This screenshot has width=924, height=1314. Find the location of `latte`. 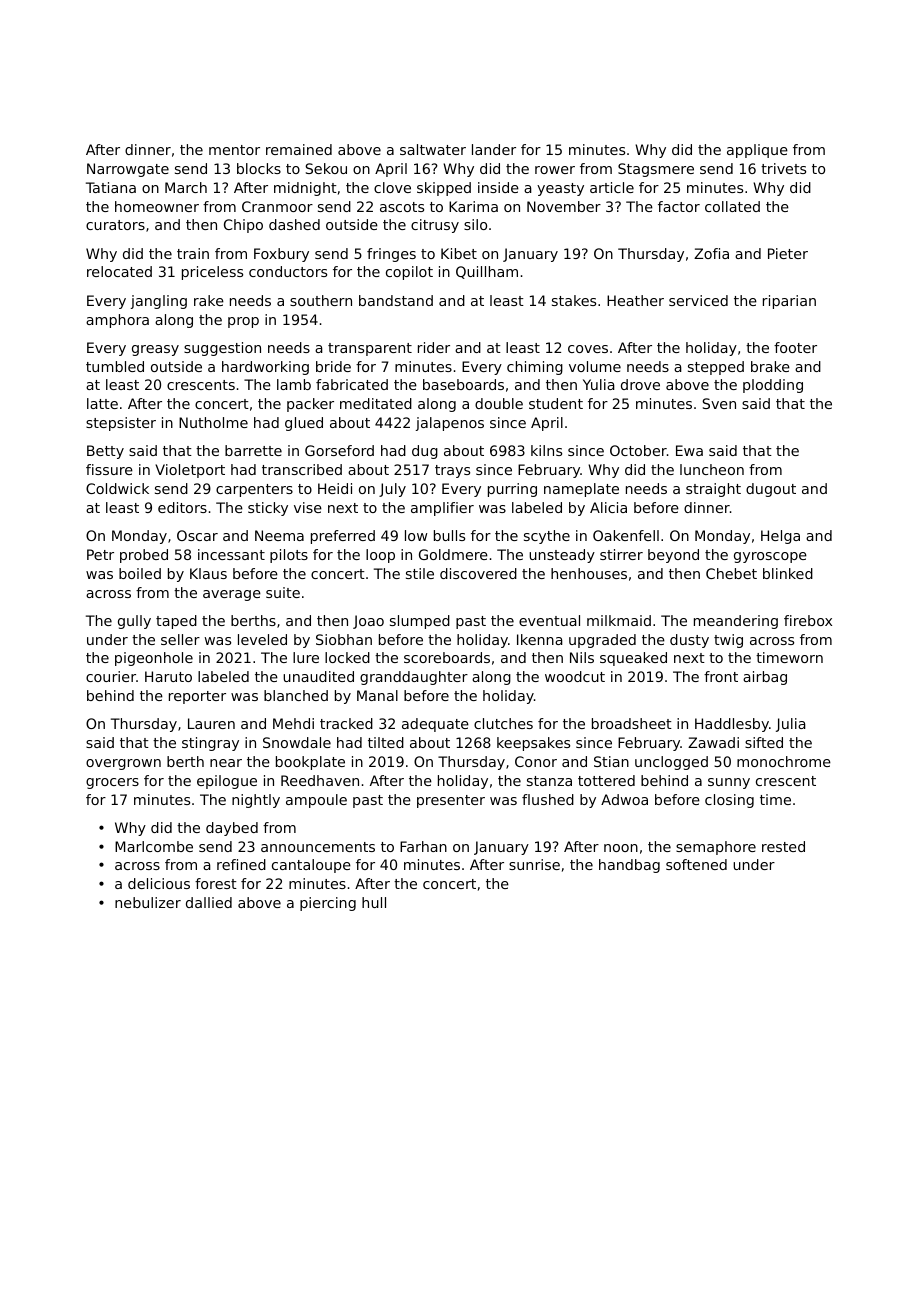

latte is located at coordinates (102, 403).
